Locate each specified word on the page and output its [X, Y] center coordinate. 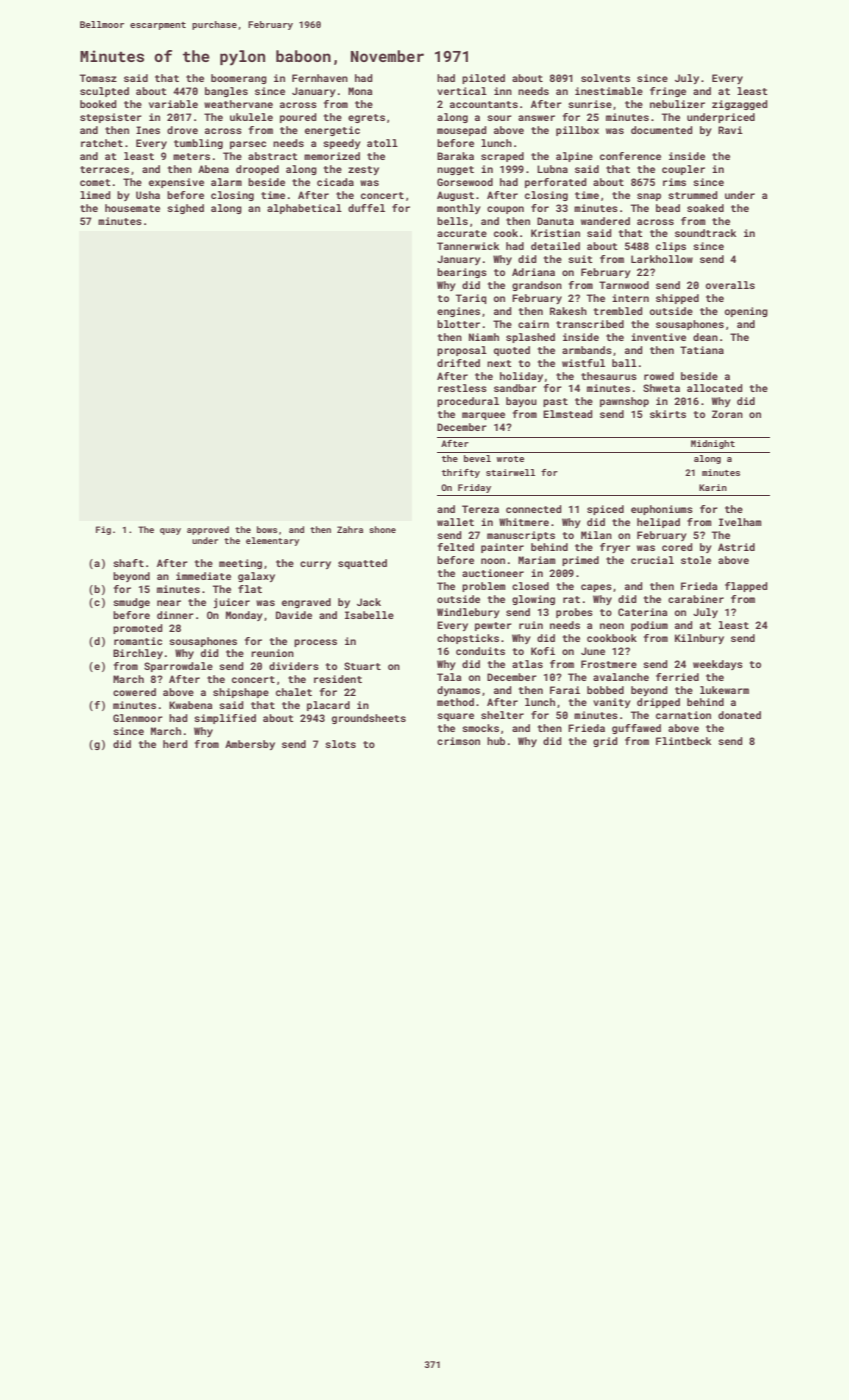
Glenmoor [138, 718]
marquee [483, 416]
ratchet [102, 143]
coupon [505, 210]
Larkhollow [662, 259]
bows [267, 529]
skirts [668, 414]
